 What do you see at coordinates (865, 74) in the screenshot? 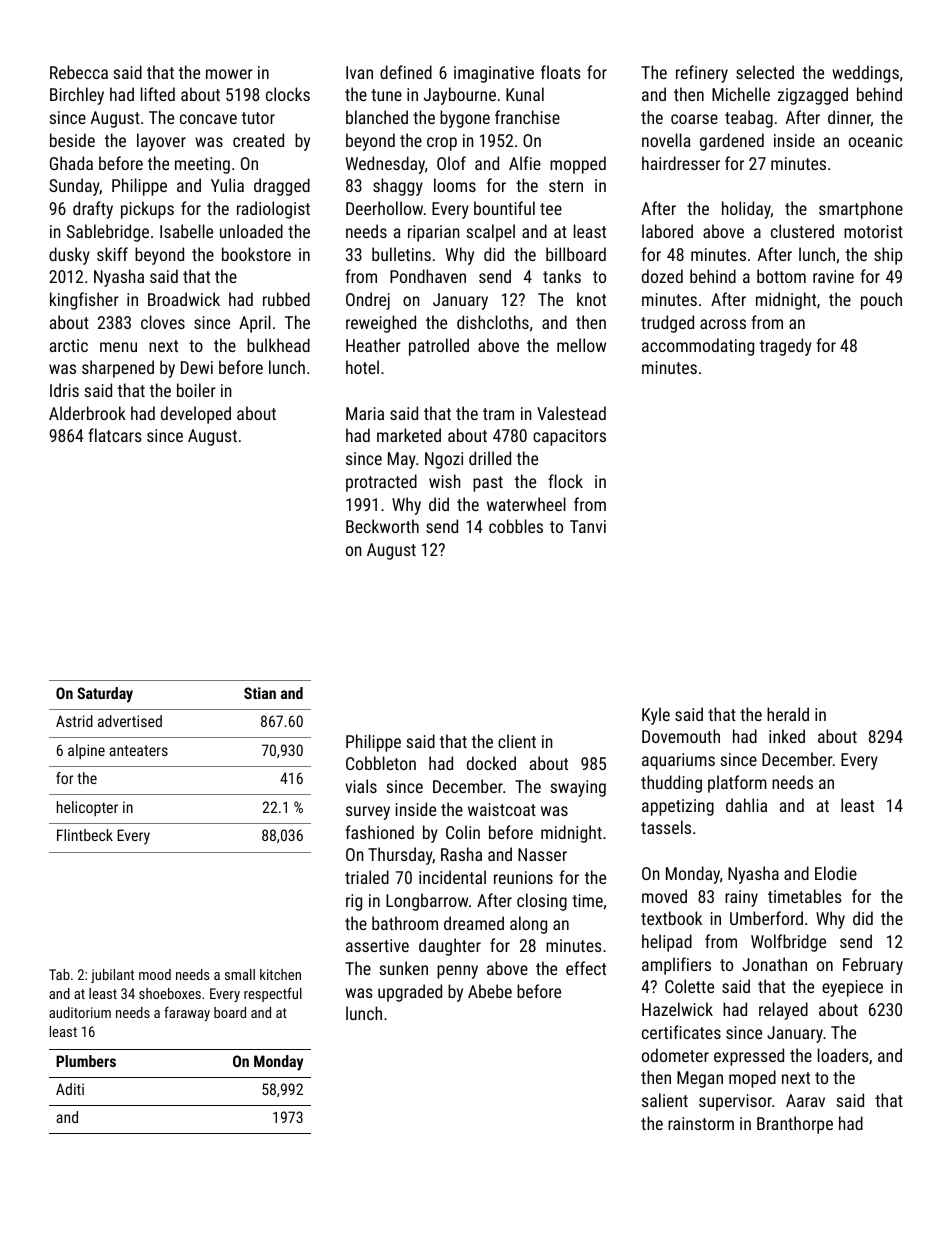
I see `weddings` at bounding box center [865, 74].
